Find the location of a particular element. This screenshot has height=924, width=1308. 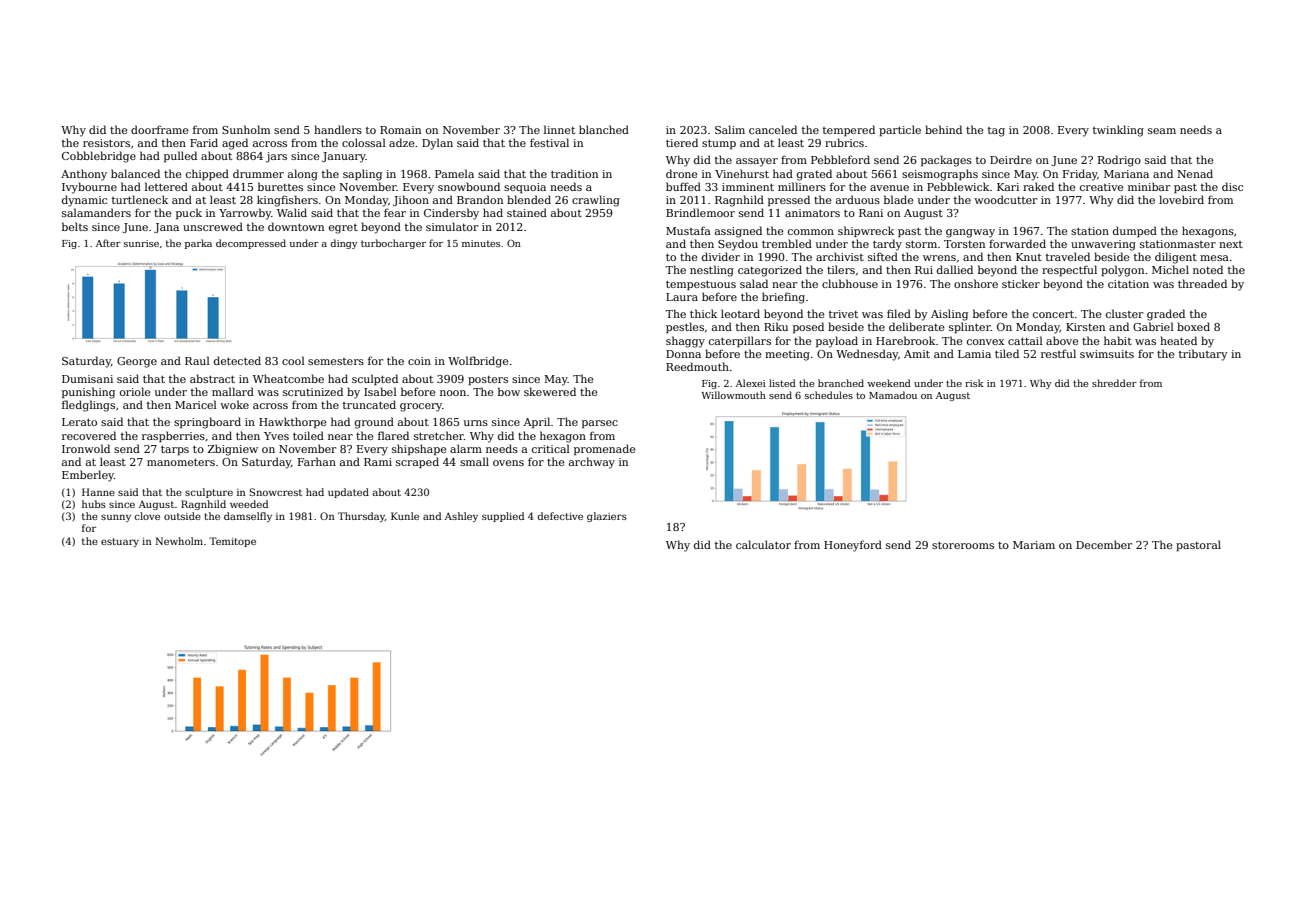

Honeyford is located at coordinates (853, 546).
